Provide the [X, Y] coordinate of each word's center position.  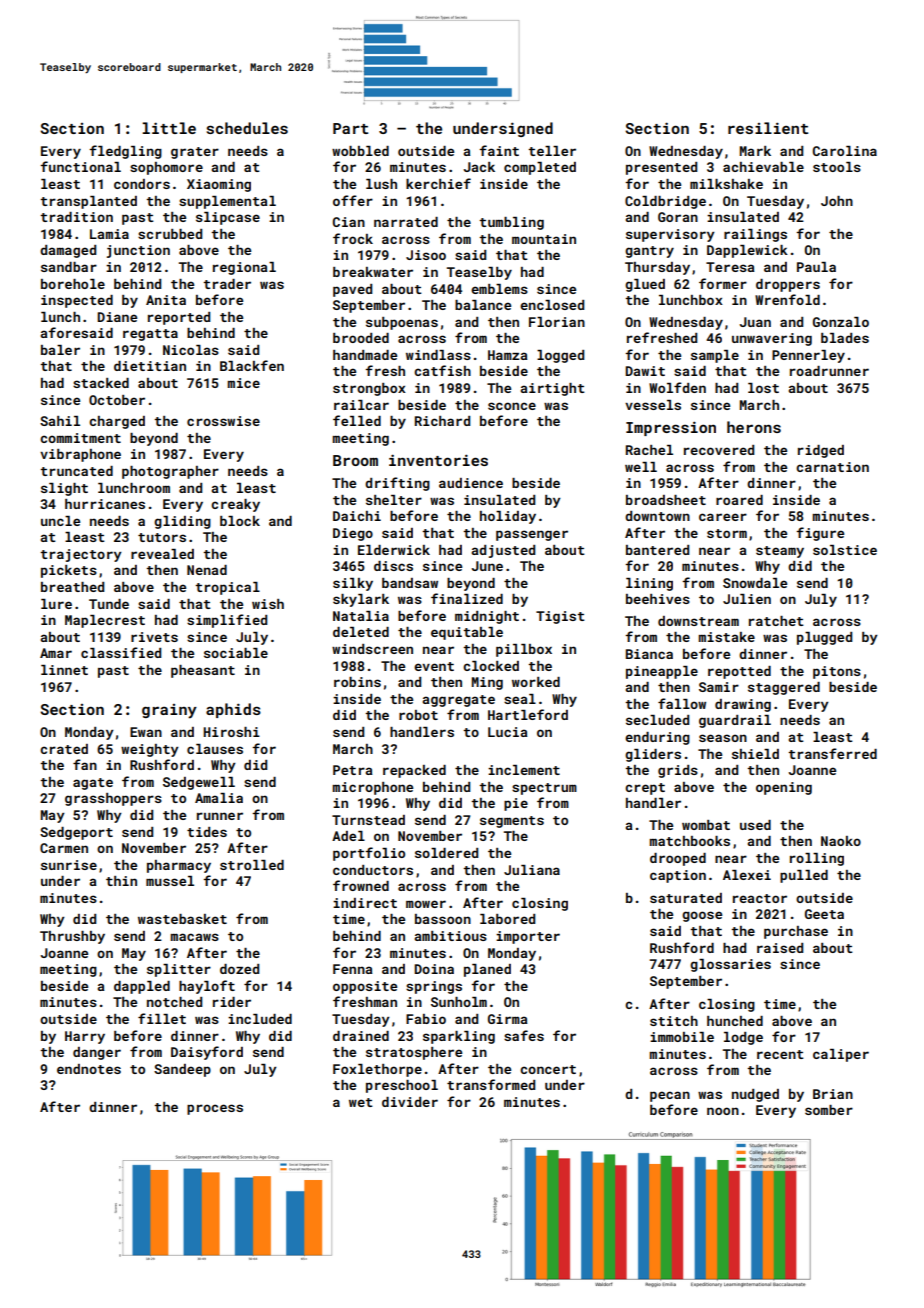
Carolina [845, 151]
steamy [780, 552]
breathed [72, 587]
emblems [499, 289]
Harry [85, 1037]
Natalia [361, 616]
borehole [73, 284]
